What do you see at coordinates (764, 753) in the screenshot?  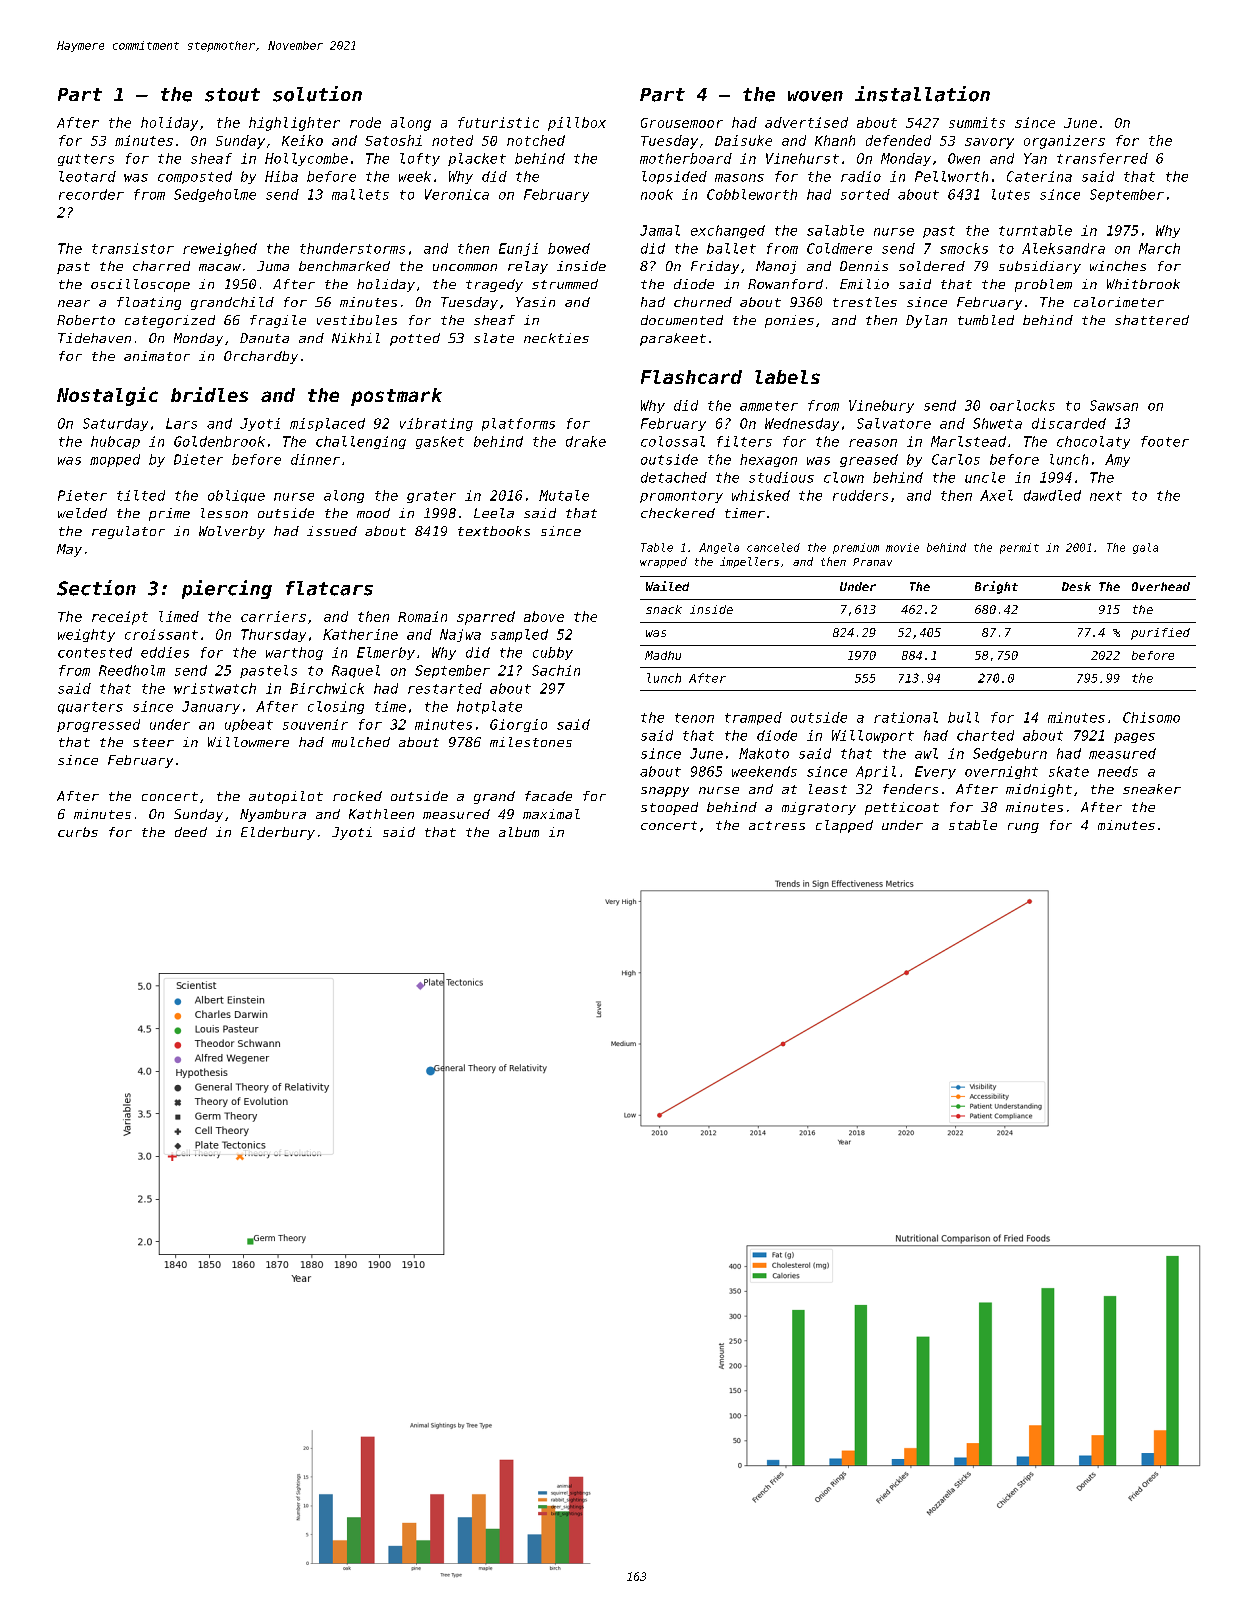 I see `Makoto` at bounding box center [764, 753].
